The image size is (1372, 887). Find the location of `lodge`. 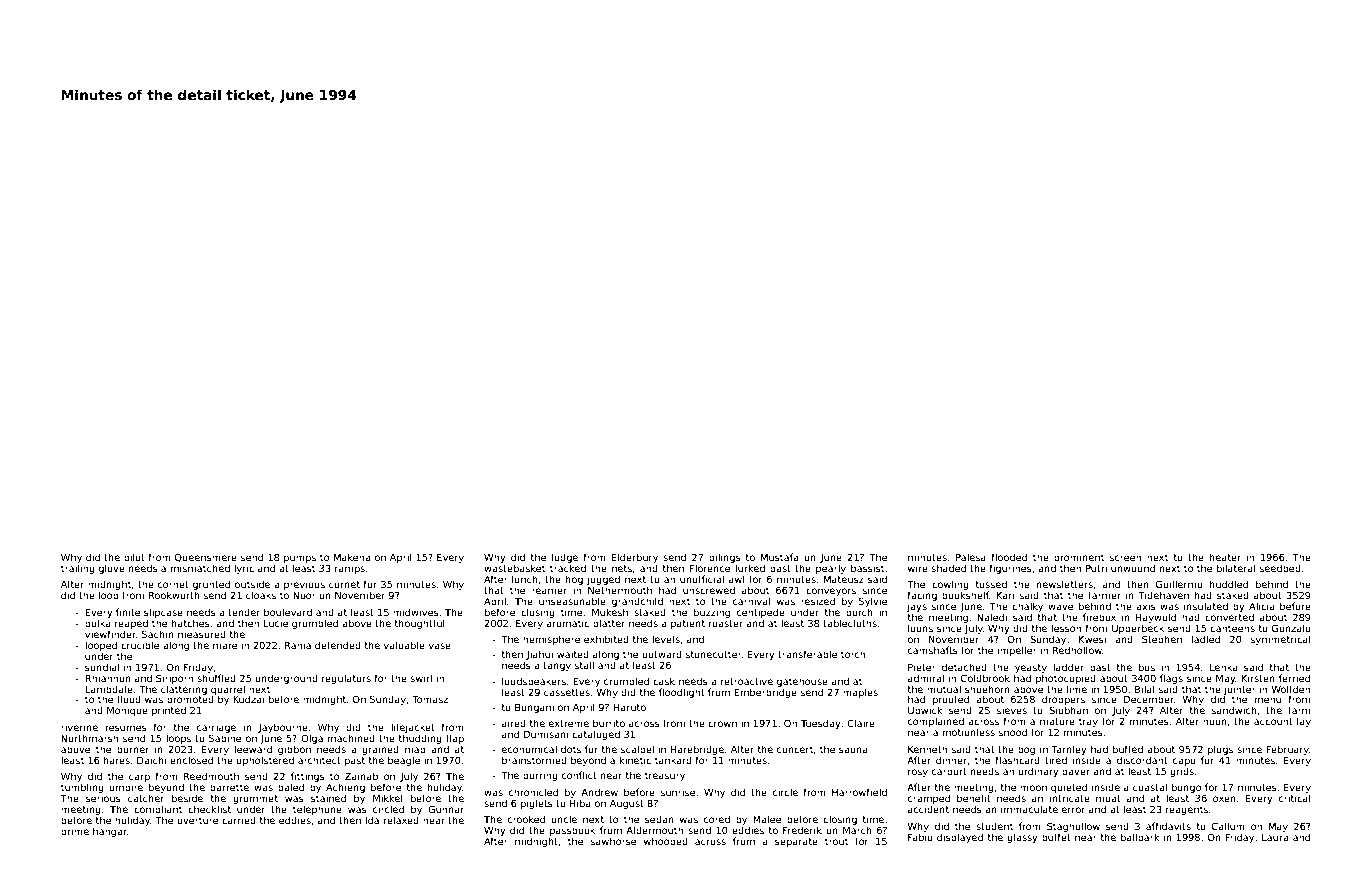

lodge is located at coordinates (565, 558).
